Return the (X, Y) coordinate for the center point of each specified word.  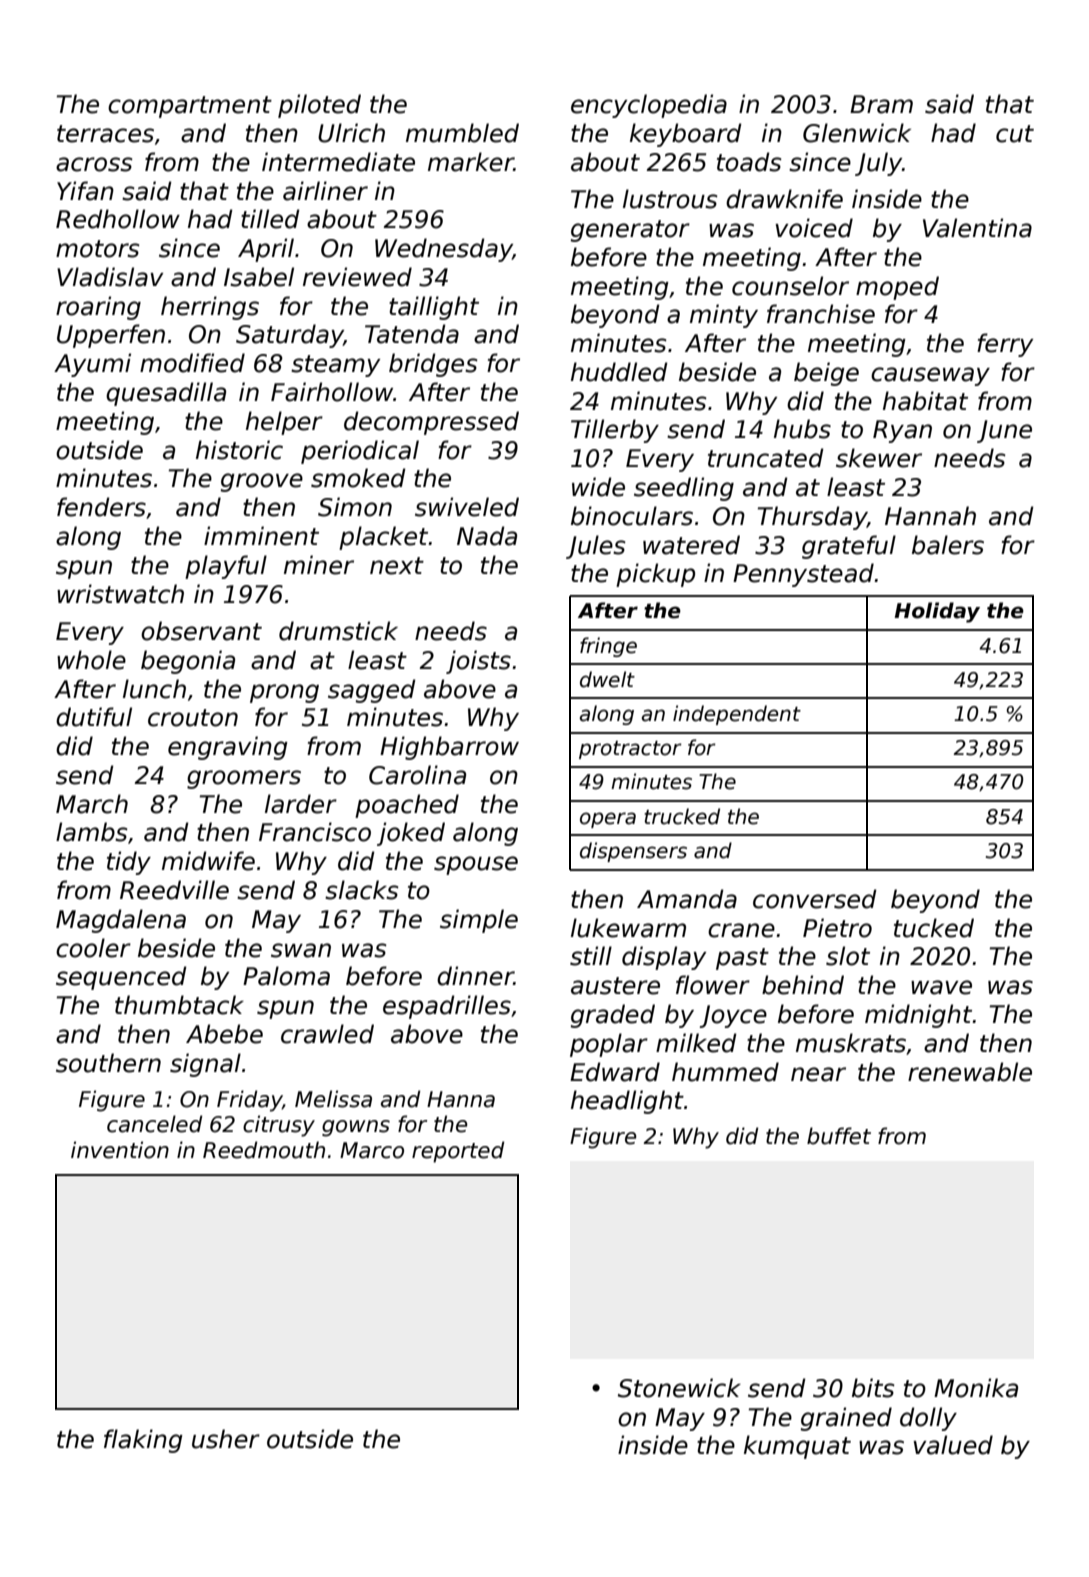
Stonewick (679, 1388)
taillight (434, 308)
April (266, 250)
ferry (1005, 345)
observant (201, 631)
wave (941, 987)
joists (478, 662)
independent (737, 715)
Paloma (286, 976)
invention (120, 1150)
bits (873, 1388)
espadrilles (447, 1007)
